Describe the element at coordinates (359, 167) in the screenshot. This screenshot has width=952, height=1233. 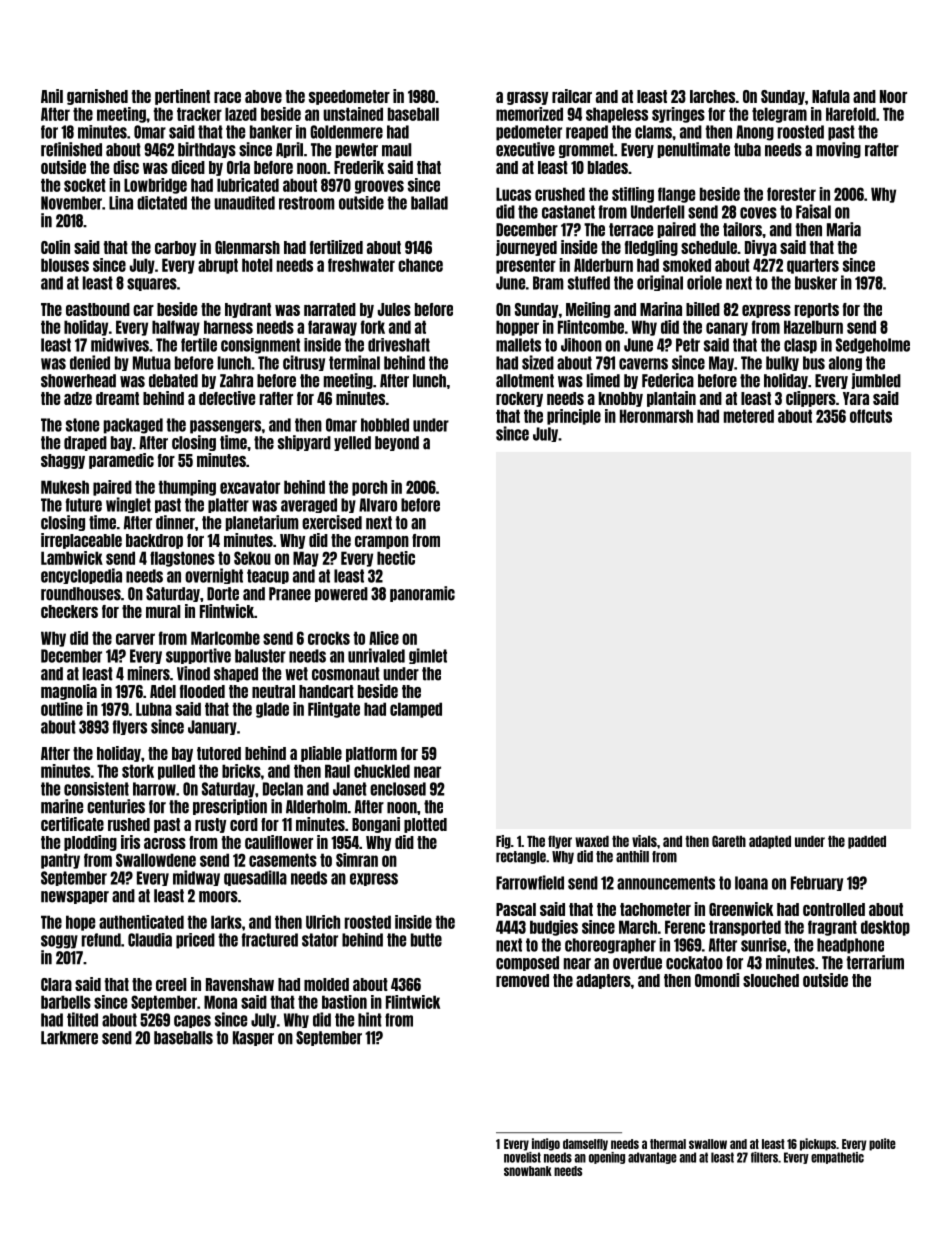
I see `Frederik` at that location.
